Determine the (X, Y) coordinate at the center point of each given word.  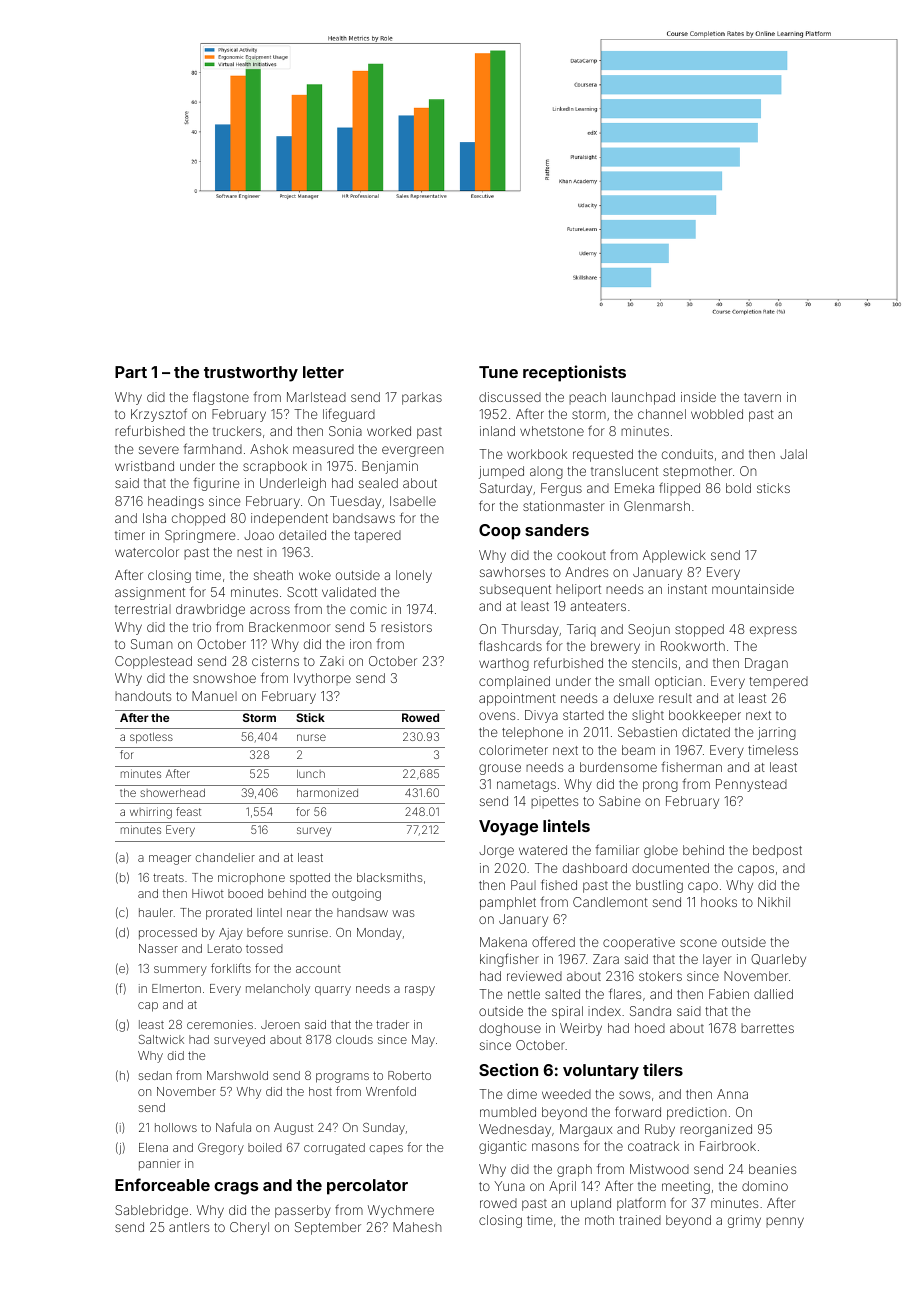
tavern (762, 397)
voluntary (601, 1072)
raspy (420, 991)
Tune (498, 372)
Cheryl (249, 1228)
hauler (156, 912)
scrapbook (275, 467)
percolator (367, 1187)
